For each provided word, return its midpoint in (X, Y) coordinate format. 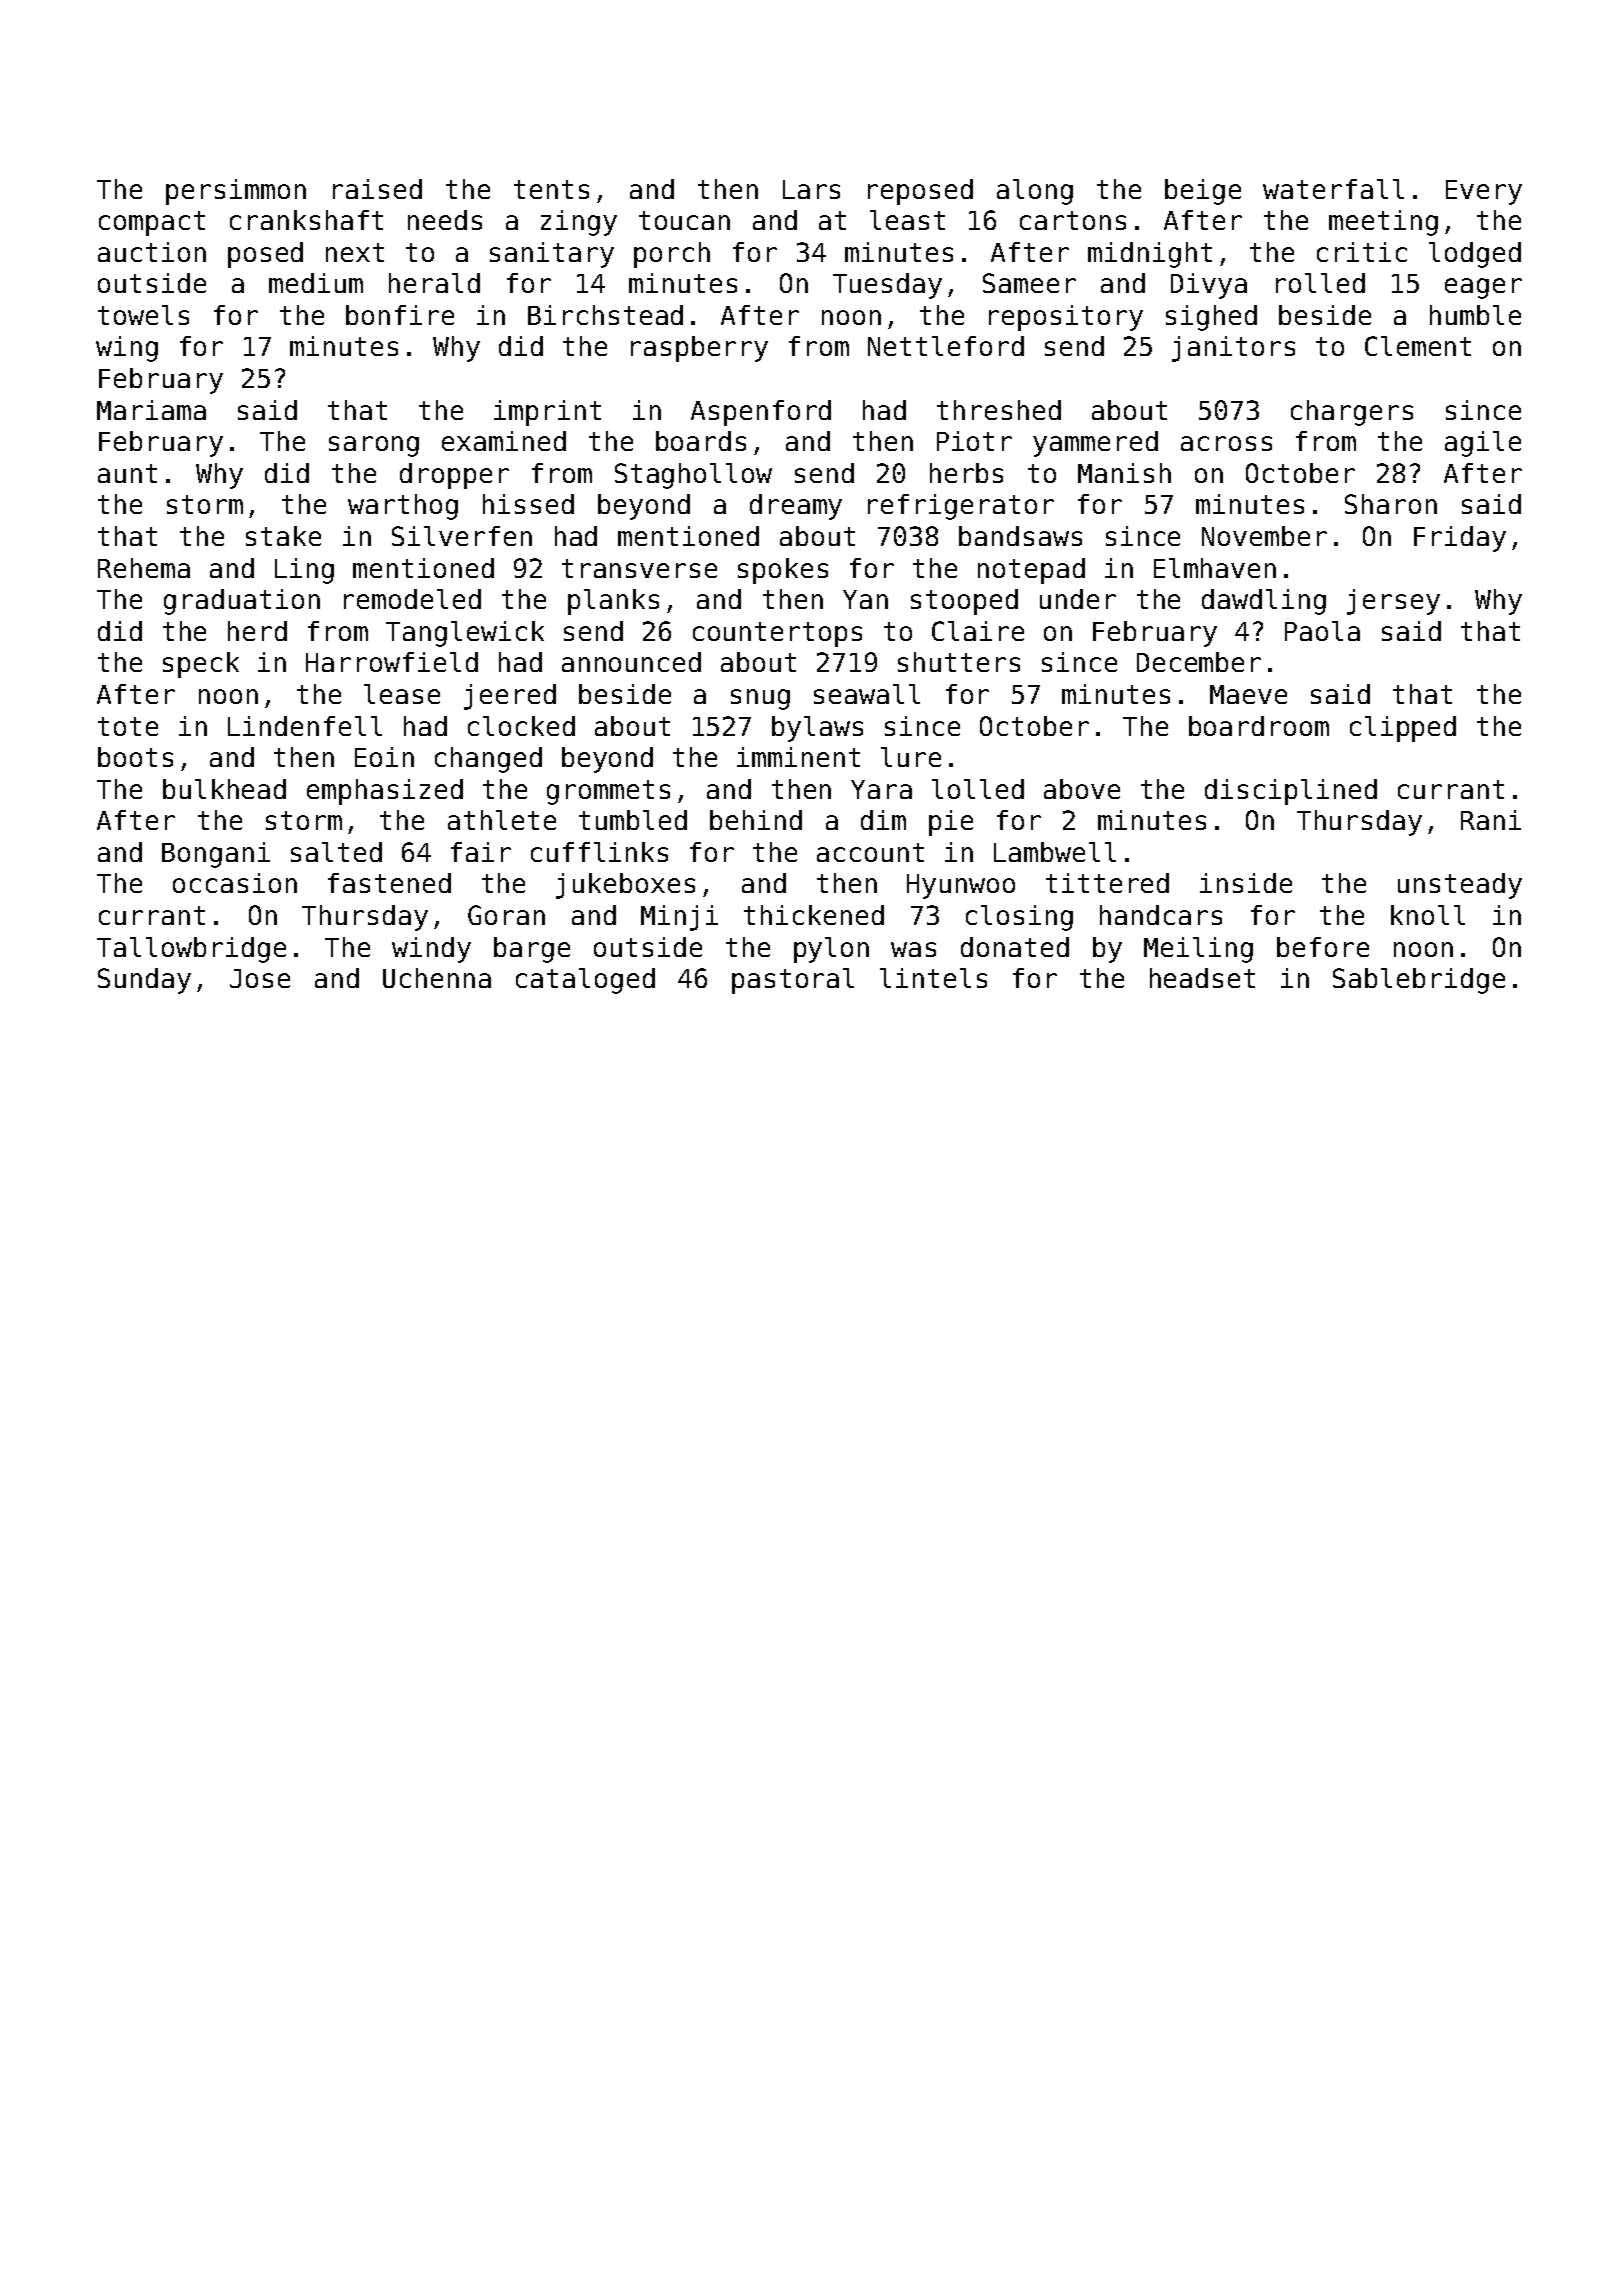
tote (128, 726)
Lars (811, 189)
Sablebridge (1419, 981)
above (1082, 789)
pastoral (793, 981)
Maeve (1248, 694)
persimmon (236, 192)
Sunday (144, 981)
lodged (1475, 255)
